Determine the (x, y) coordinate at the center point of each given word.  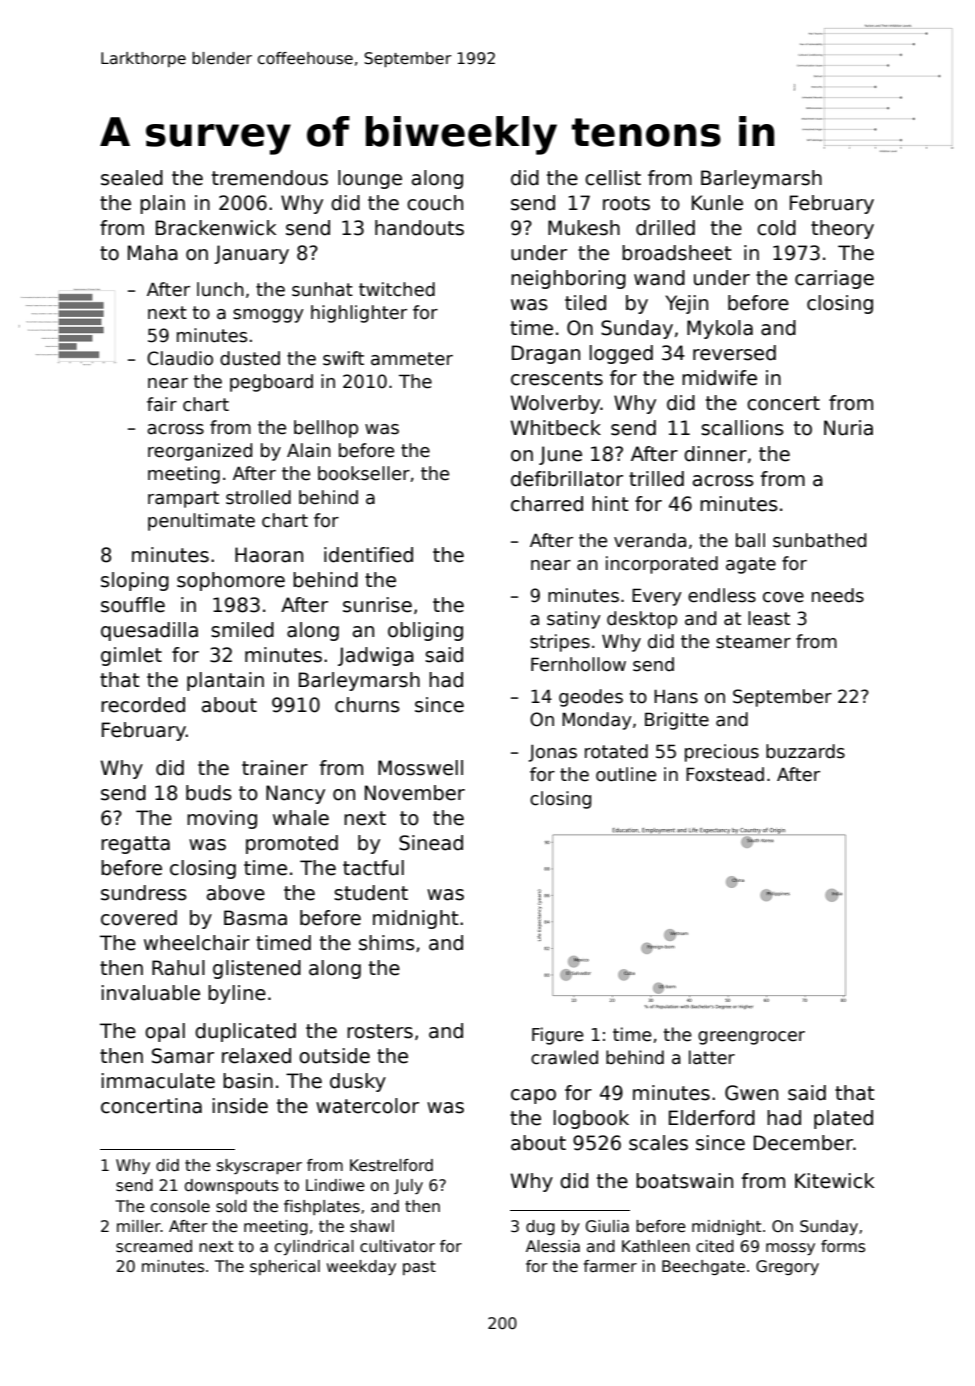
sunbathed (819, 540)
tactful (373, 868)
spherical (285, 1267)
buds (209, 793)
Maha (153, 253)
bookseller (364, 473)
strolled (258, 497)
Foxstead (725, 774)
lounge (370, 179)
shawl (372, 1226)
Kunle (717, 203)
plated (843, 1119)
